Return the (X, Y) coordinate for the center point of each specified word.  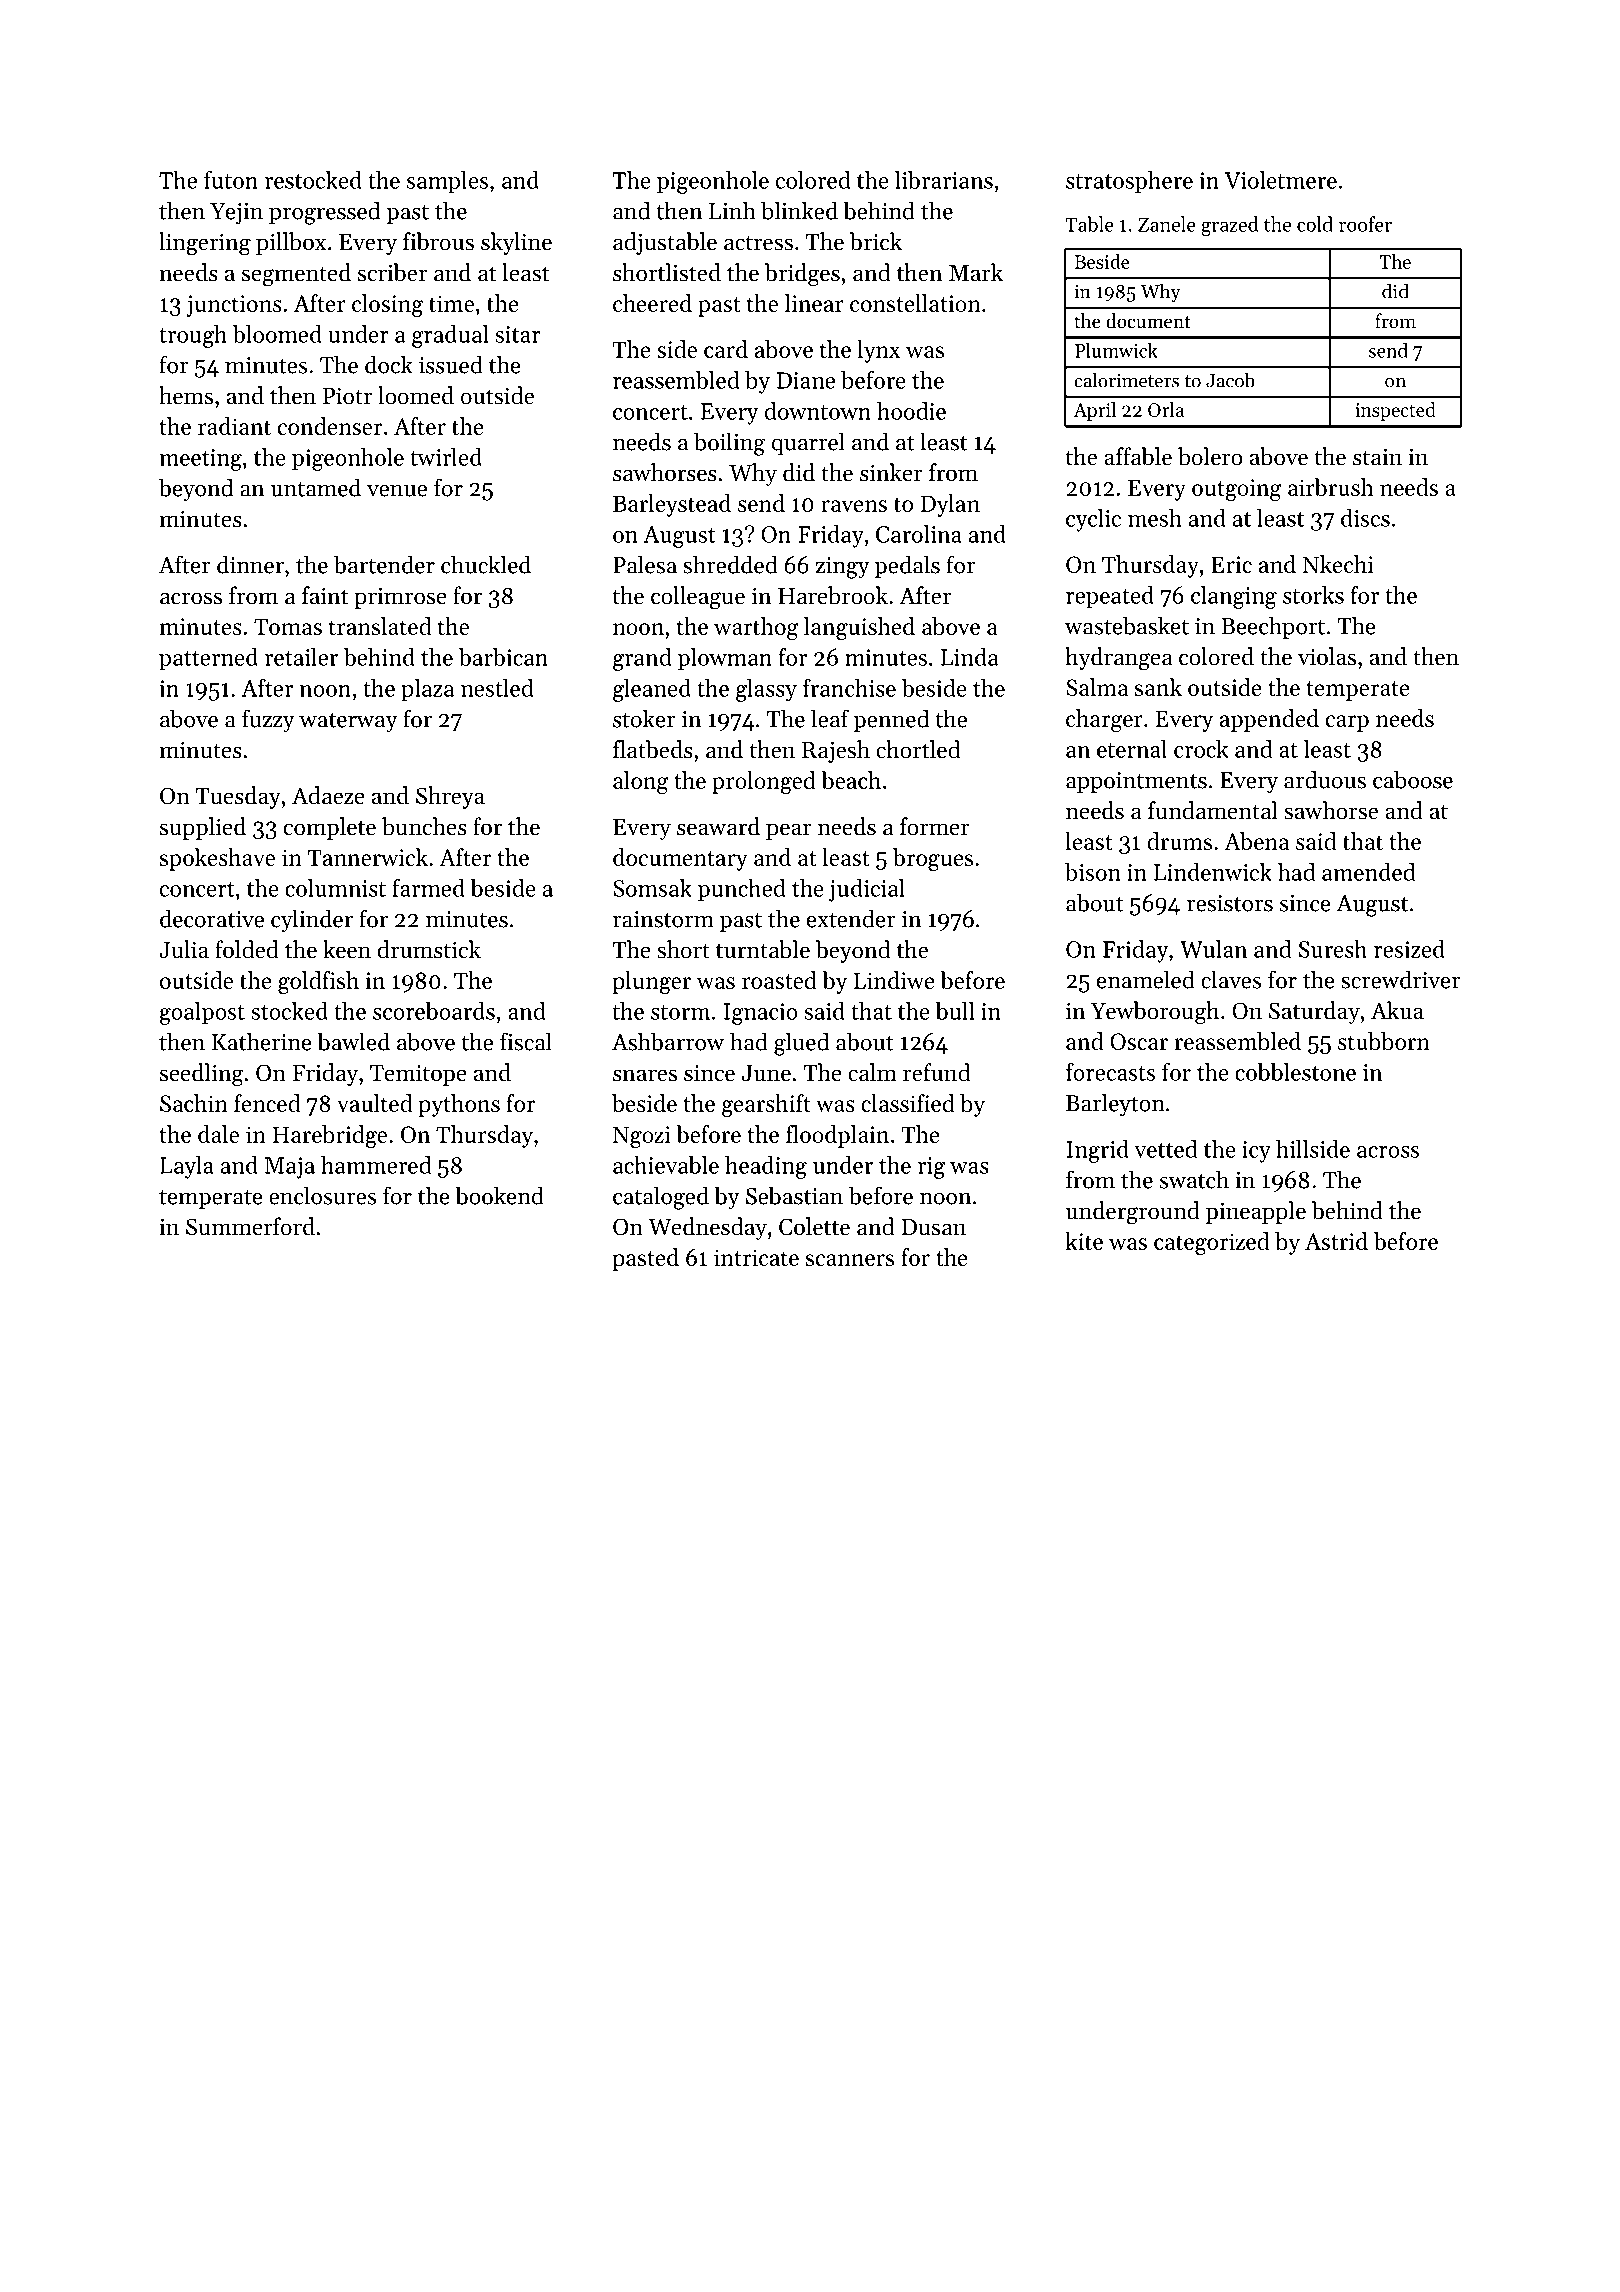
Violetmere (1280, 180)
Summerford (250, 1226)
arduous (1325, 779)
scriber (392, 272)
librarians (944, 180)
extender (851, 918)
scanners (850, 1260)
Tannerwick (368, 857)
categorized (1211, 1243)
